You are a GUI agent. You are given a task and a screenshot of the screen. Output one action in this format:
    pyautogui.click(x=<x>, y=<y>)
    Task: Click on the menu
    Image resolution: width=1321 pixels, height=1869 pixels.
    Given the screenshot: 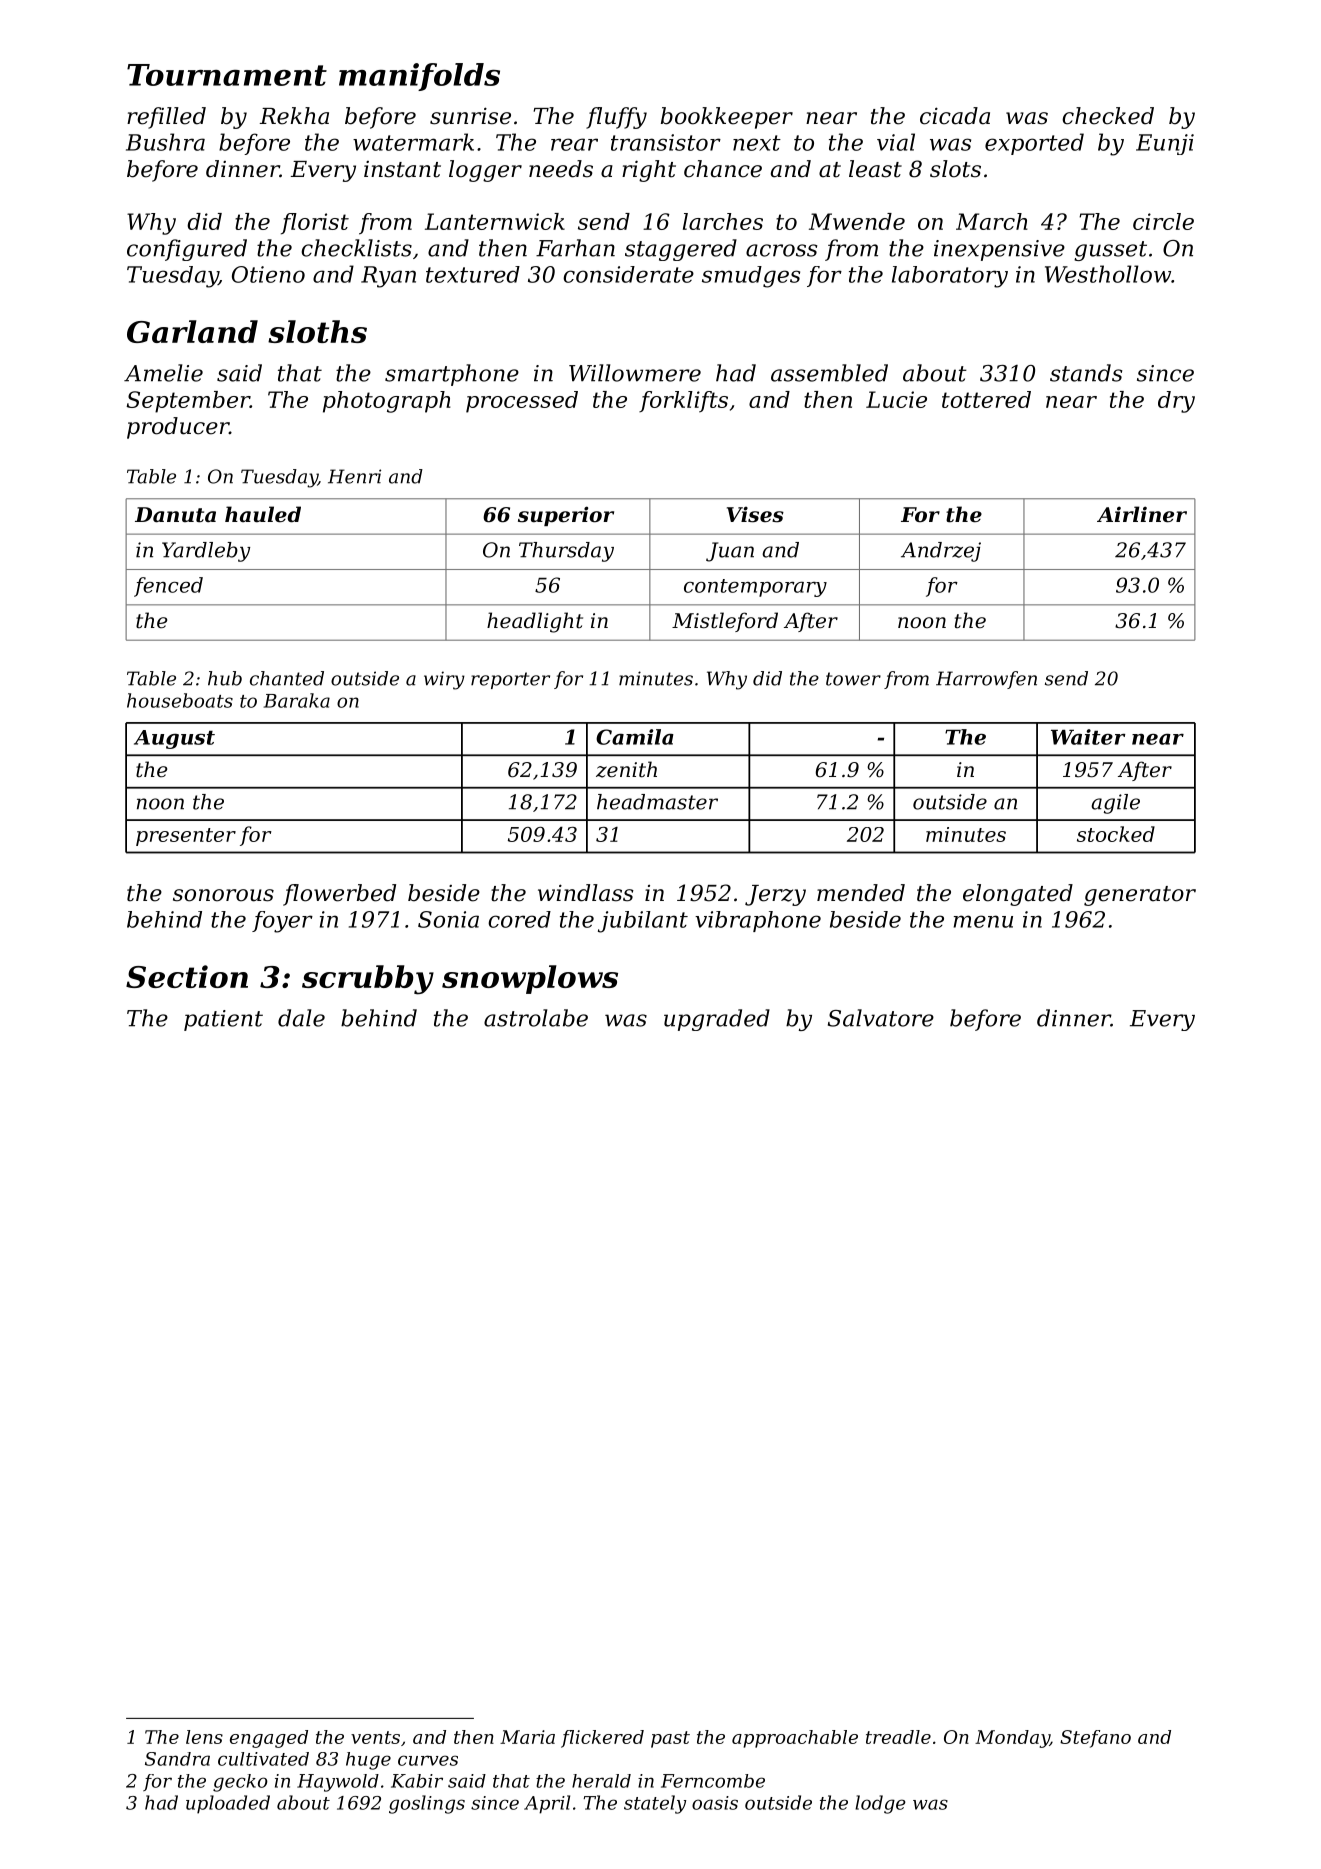 What is the action you would take?
    pyautogui.click(x=983, y=921)
